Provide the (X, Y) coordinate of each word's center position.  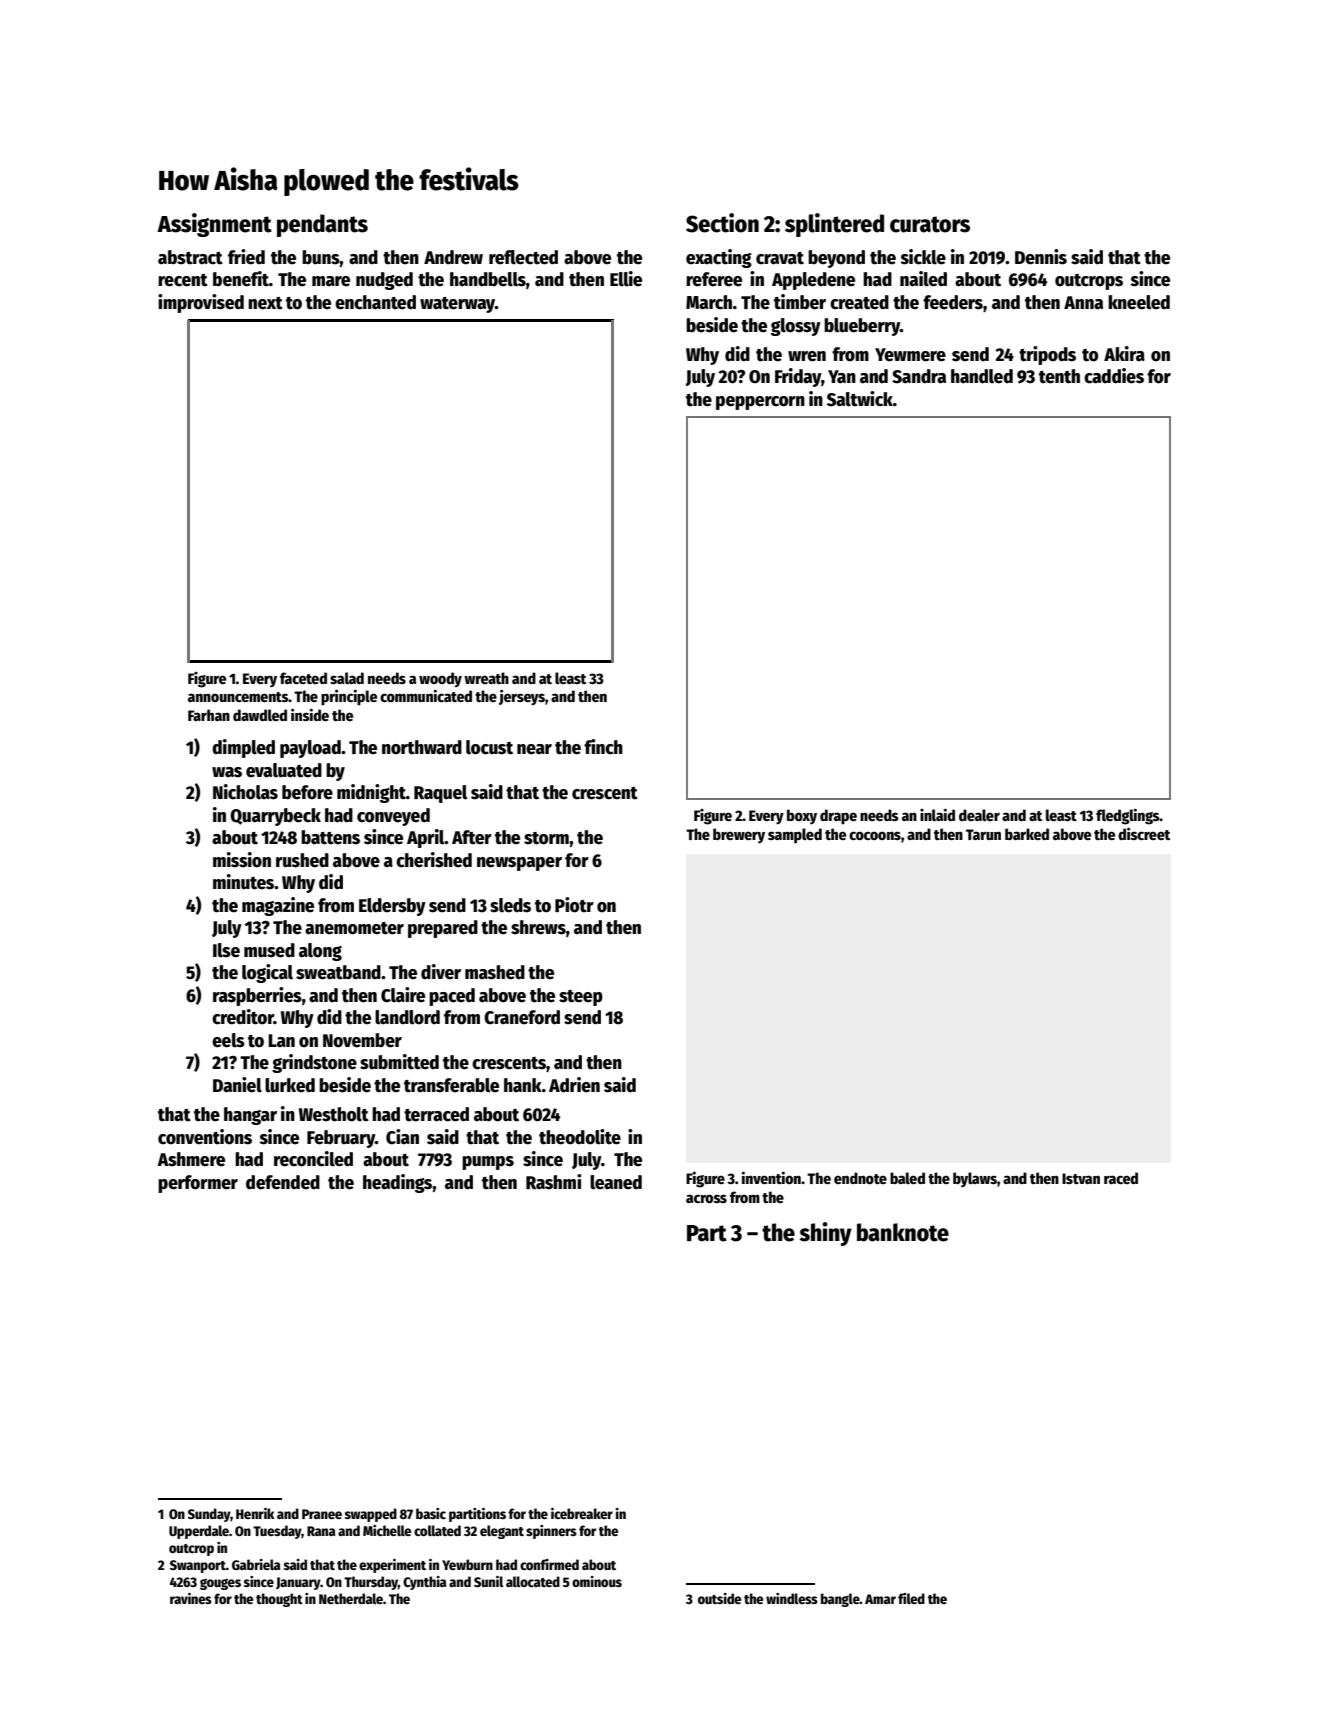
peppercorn (760, 403)
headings (398, 1183)
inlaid (937, 815)
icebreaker (582, 1513)
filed (911, 1598)
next (265, 303)
